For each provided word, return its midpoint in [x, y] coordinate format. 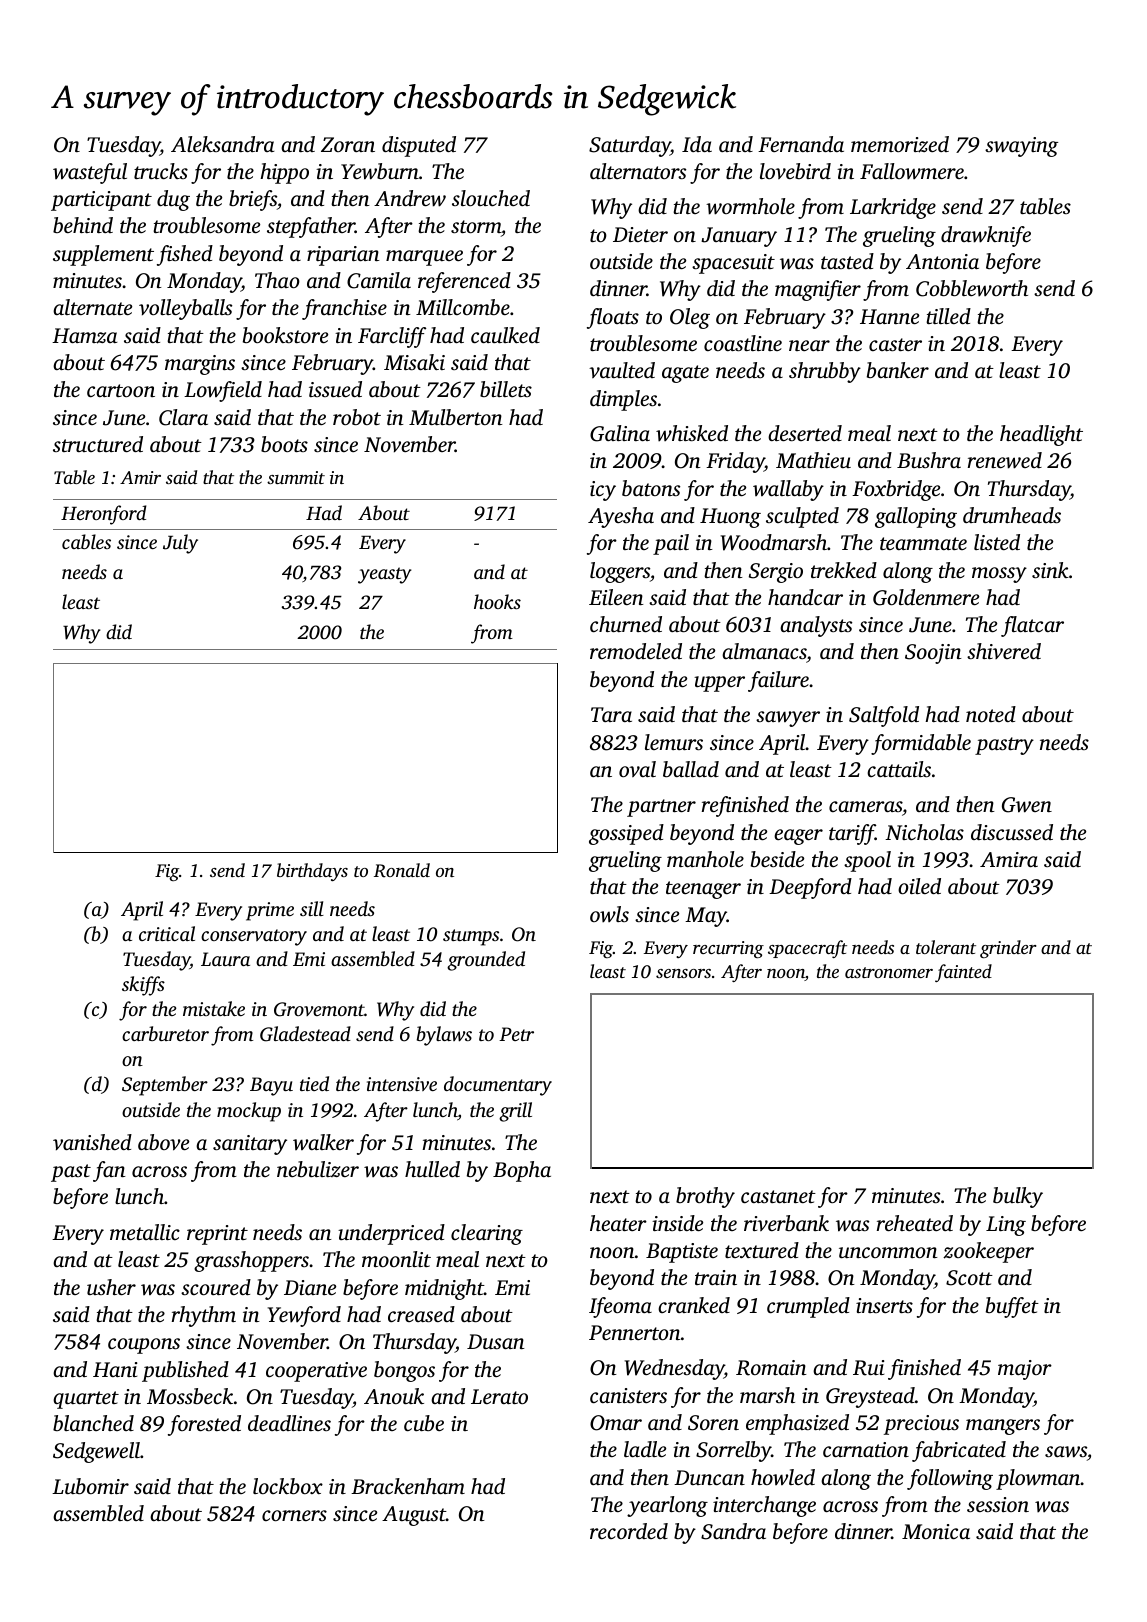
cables [86, 541]
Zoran [348, 144]
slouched [491, 198]
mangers [1003, 1427]
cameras [865, 806]
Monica [936, 1531]
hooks [497, 601]
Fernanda [801, 144]
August [414, 1516]
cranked [694, 1305]
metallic [145, 1232]
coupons [144, 1346]
